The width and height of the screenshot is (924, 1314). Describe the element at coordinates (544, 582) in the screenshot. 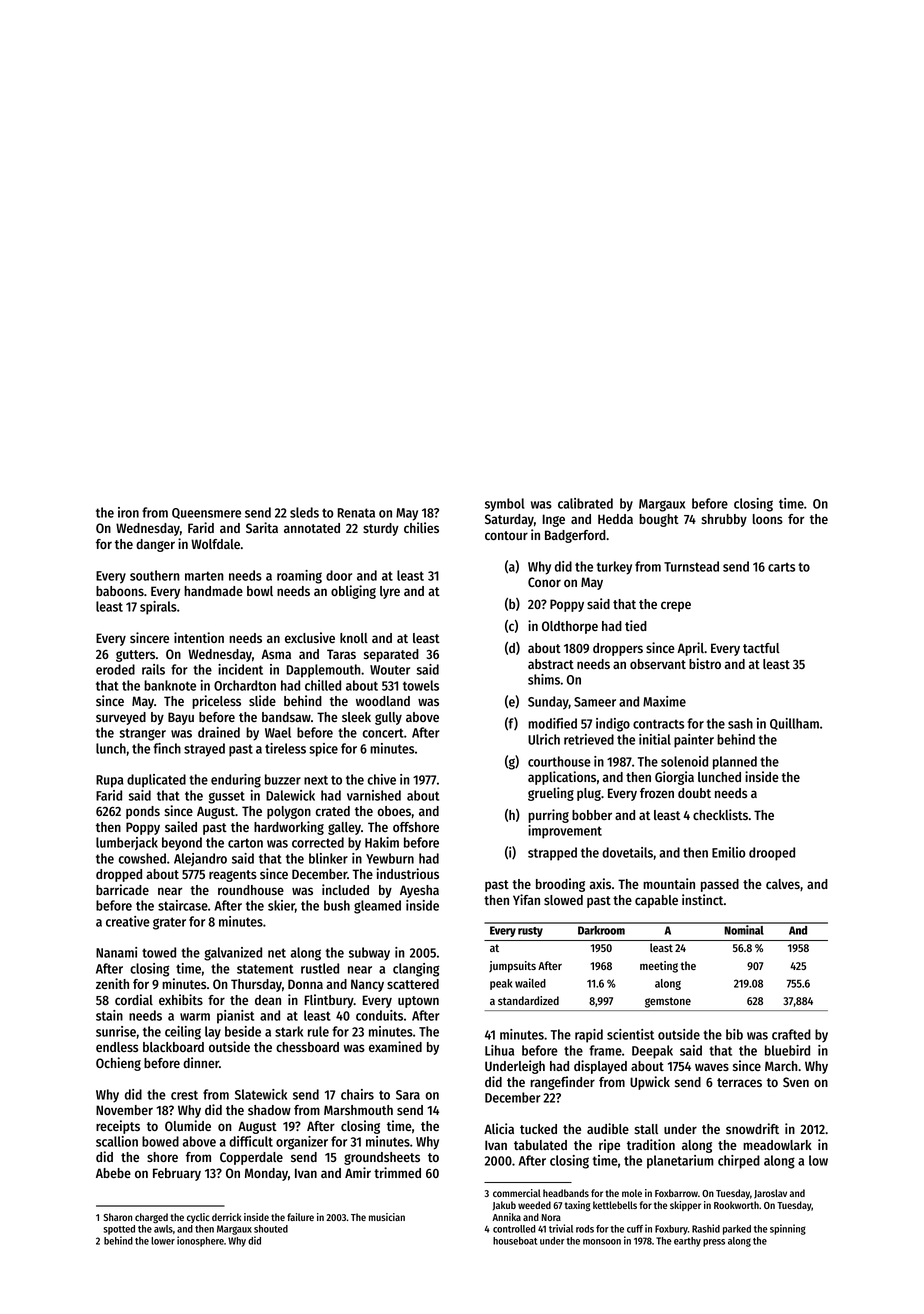

I see `Conor` at that location.
